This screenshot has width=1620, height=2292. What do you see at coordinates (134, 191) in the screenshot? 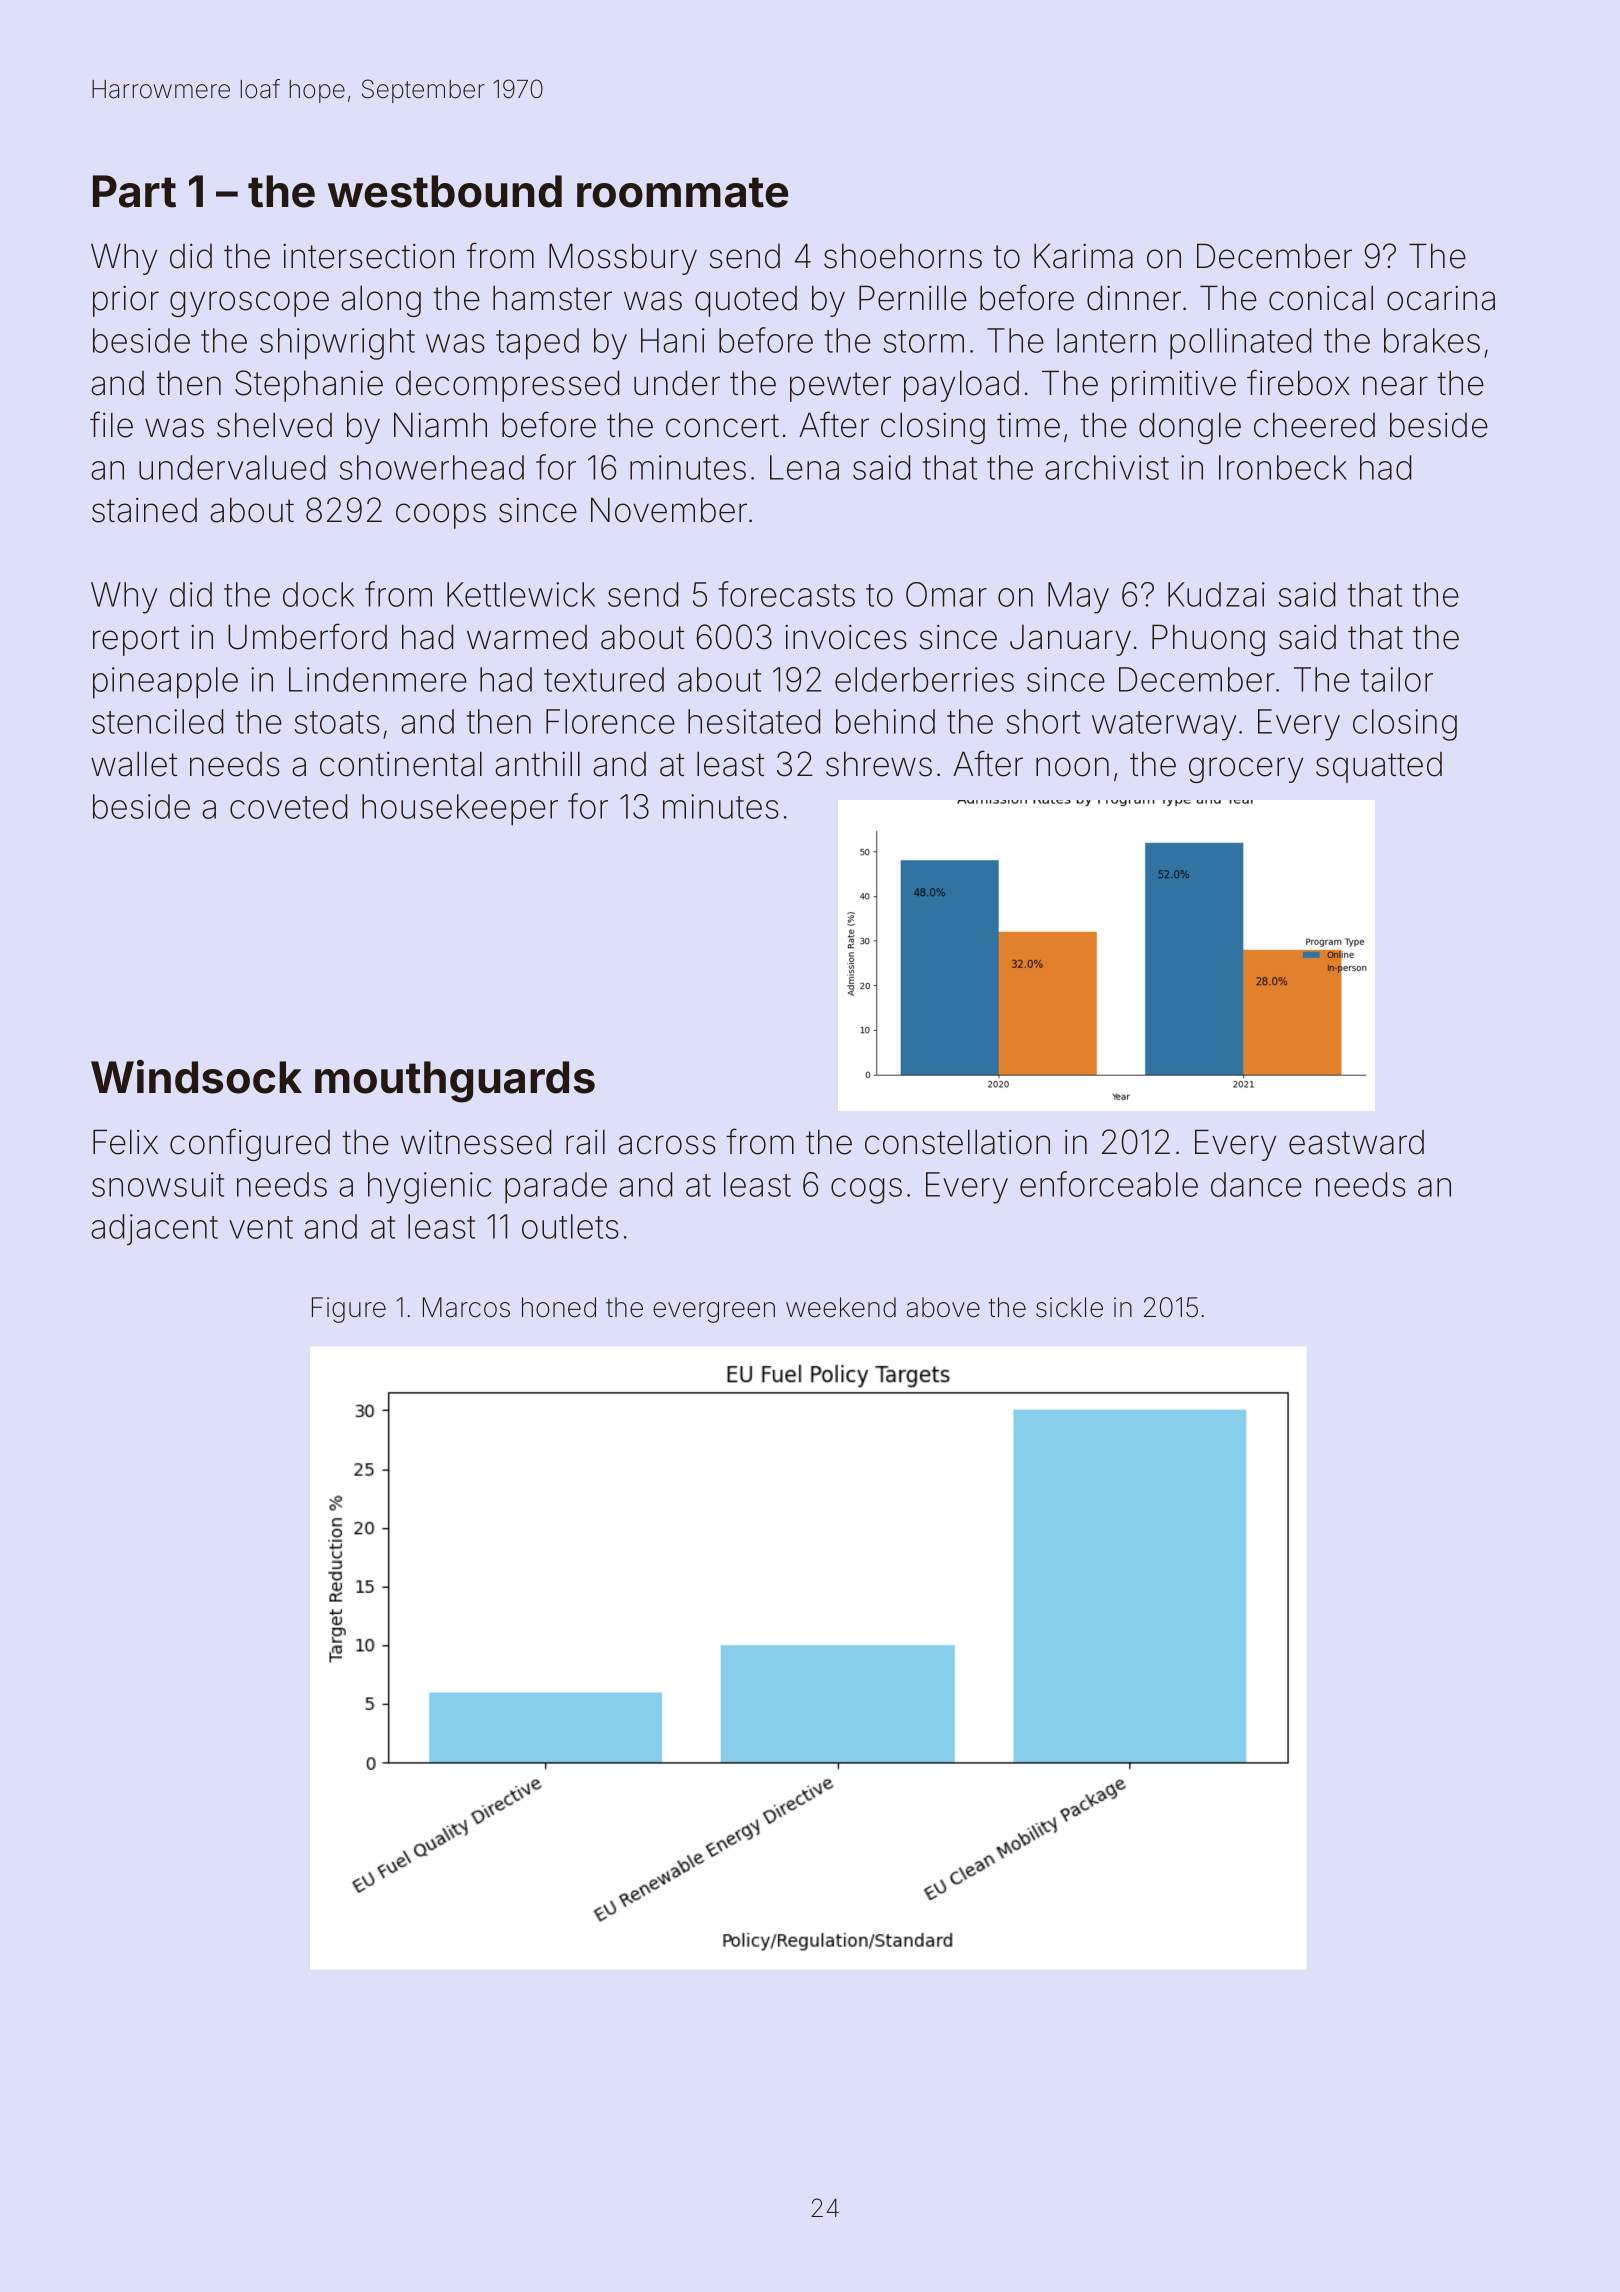
I see `Part` at bounding box center [134, 191].
